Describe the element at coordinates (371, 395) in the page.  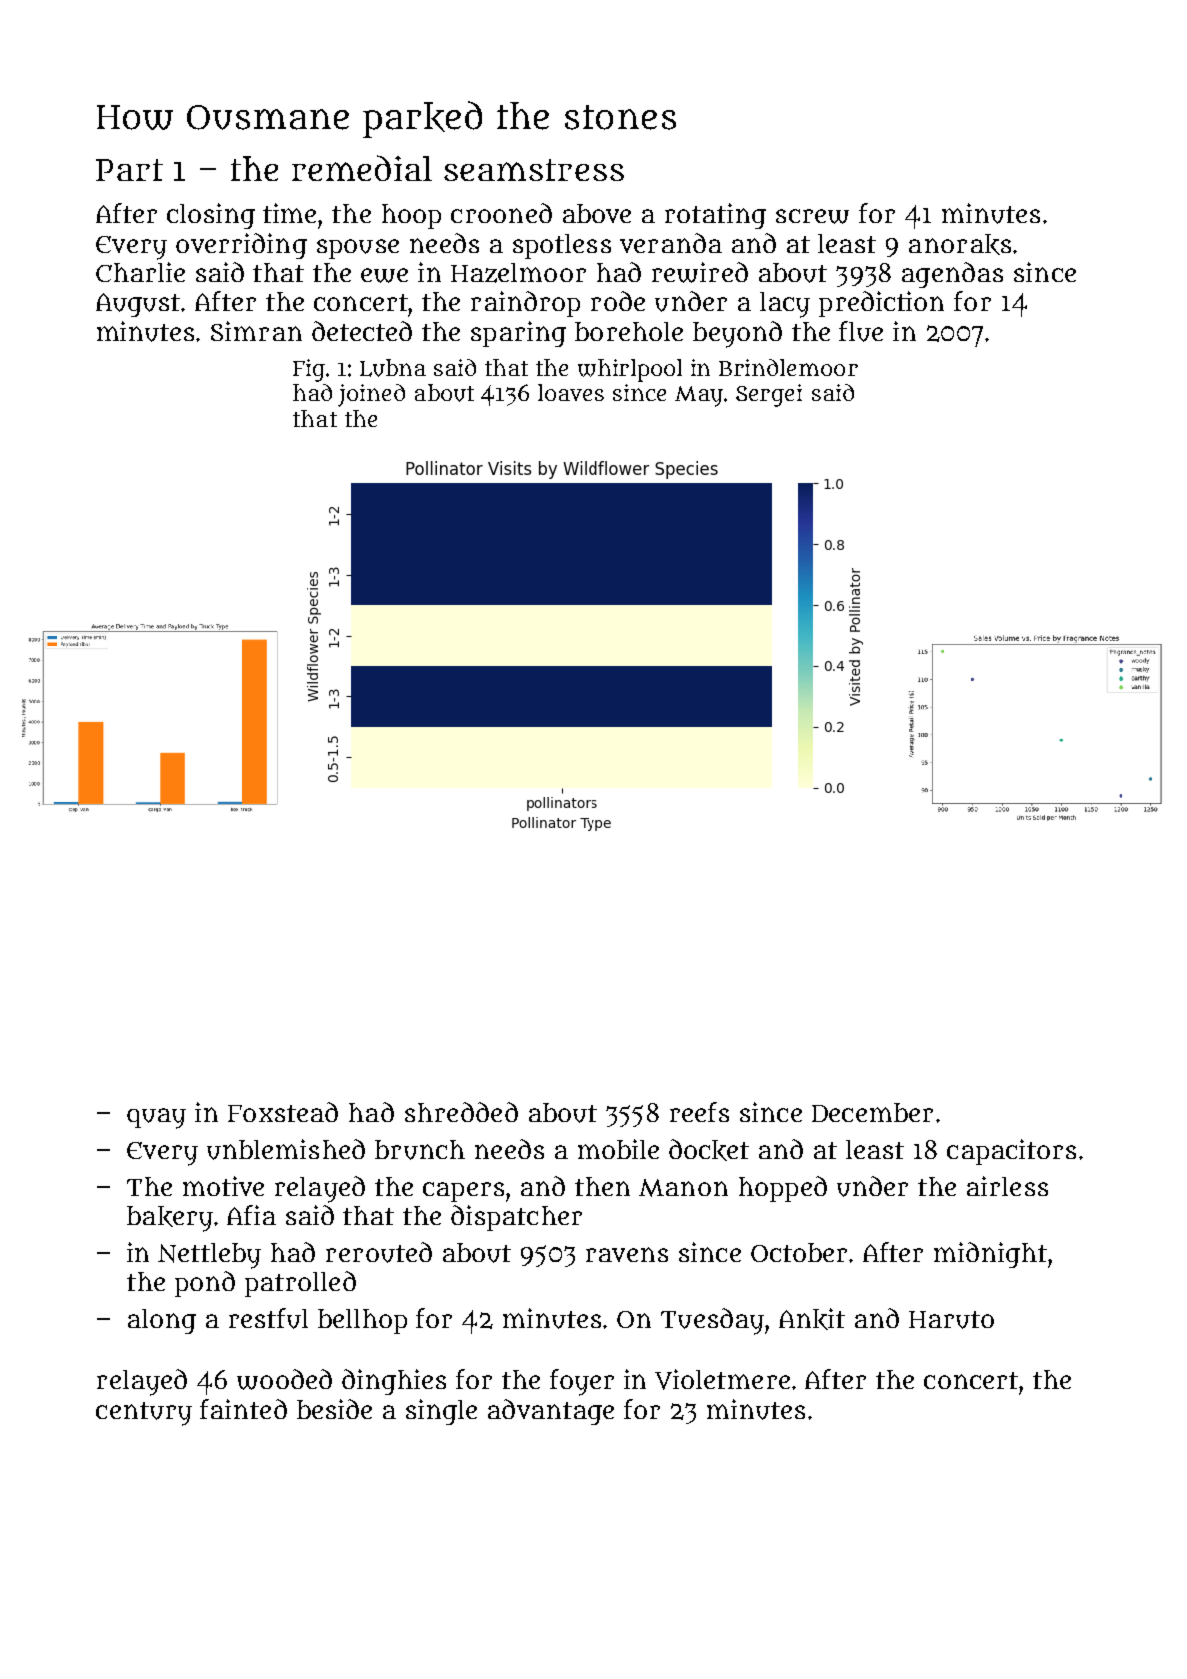
I see `joined` at that location.
